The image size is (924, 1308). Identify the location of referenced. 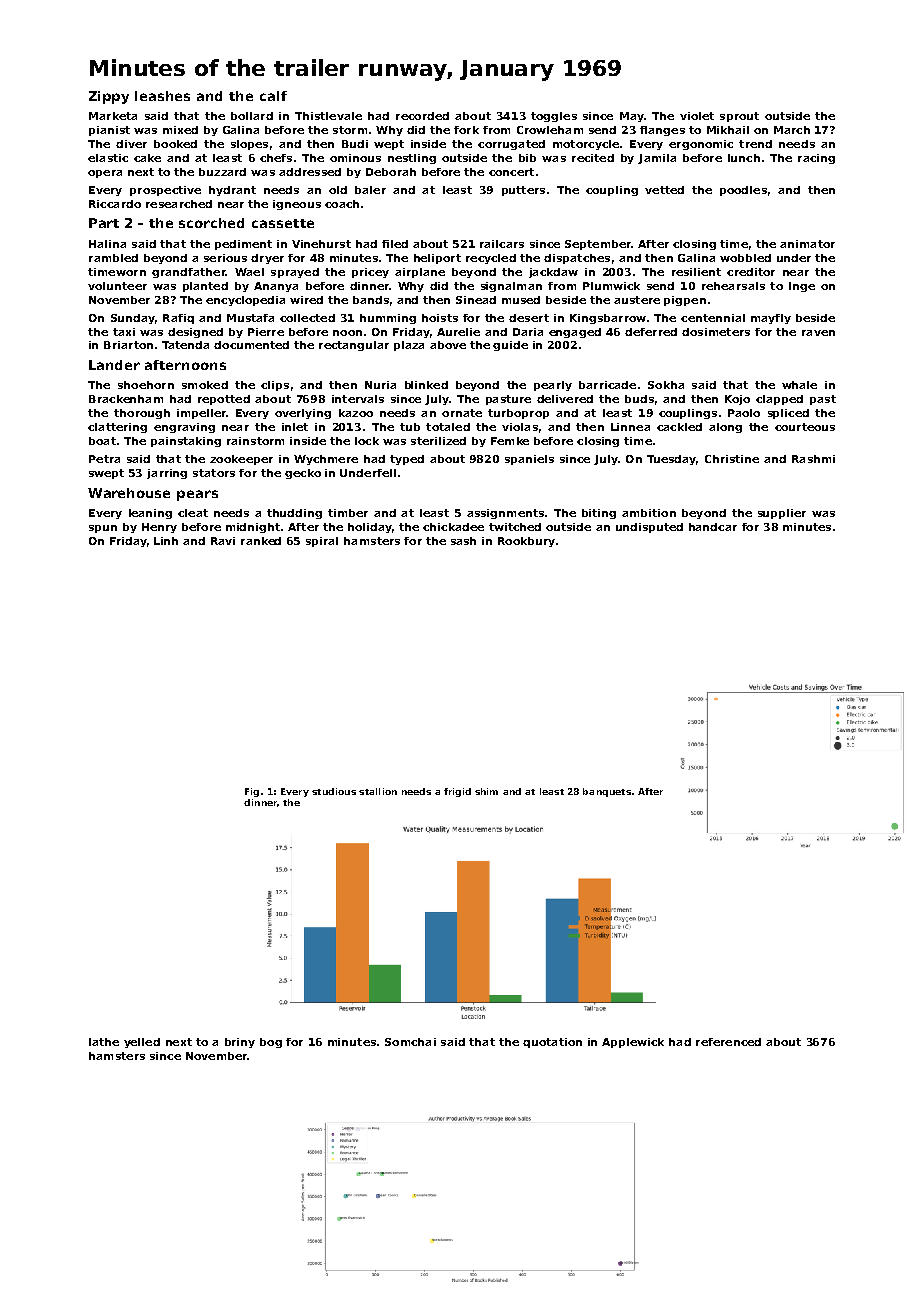
(728, 1042).
